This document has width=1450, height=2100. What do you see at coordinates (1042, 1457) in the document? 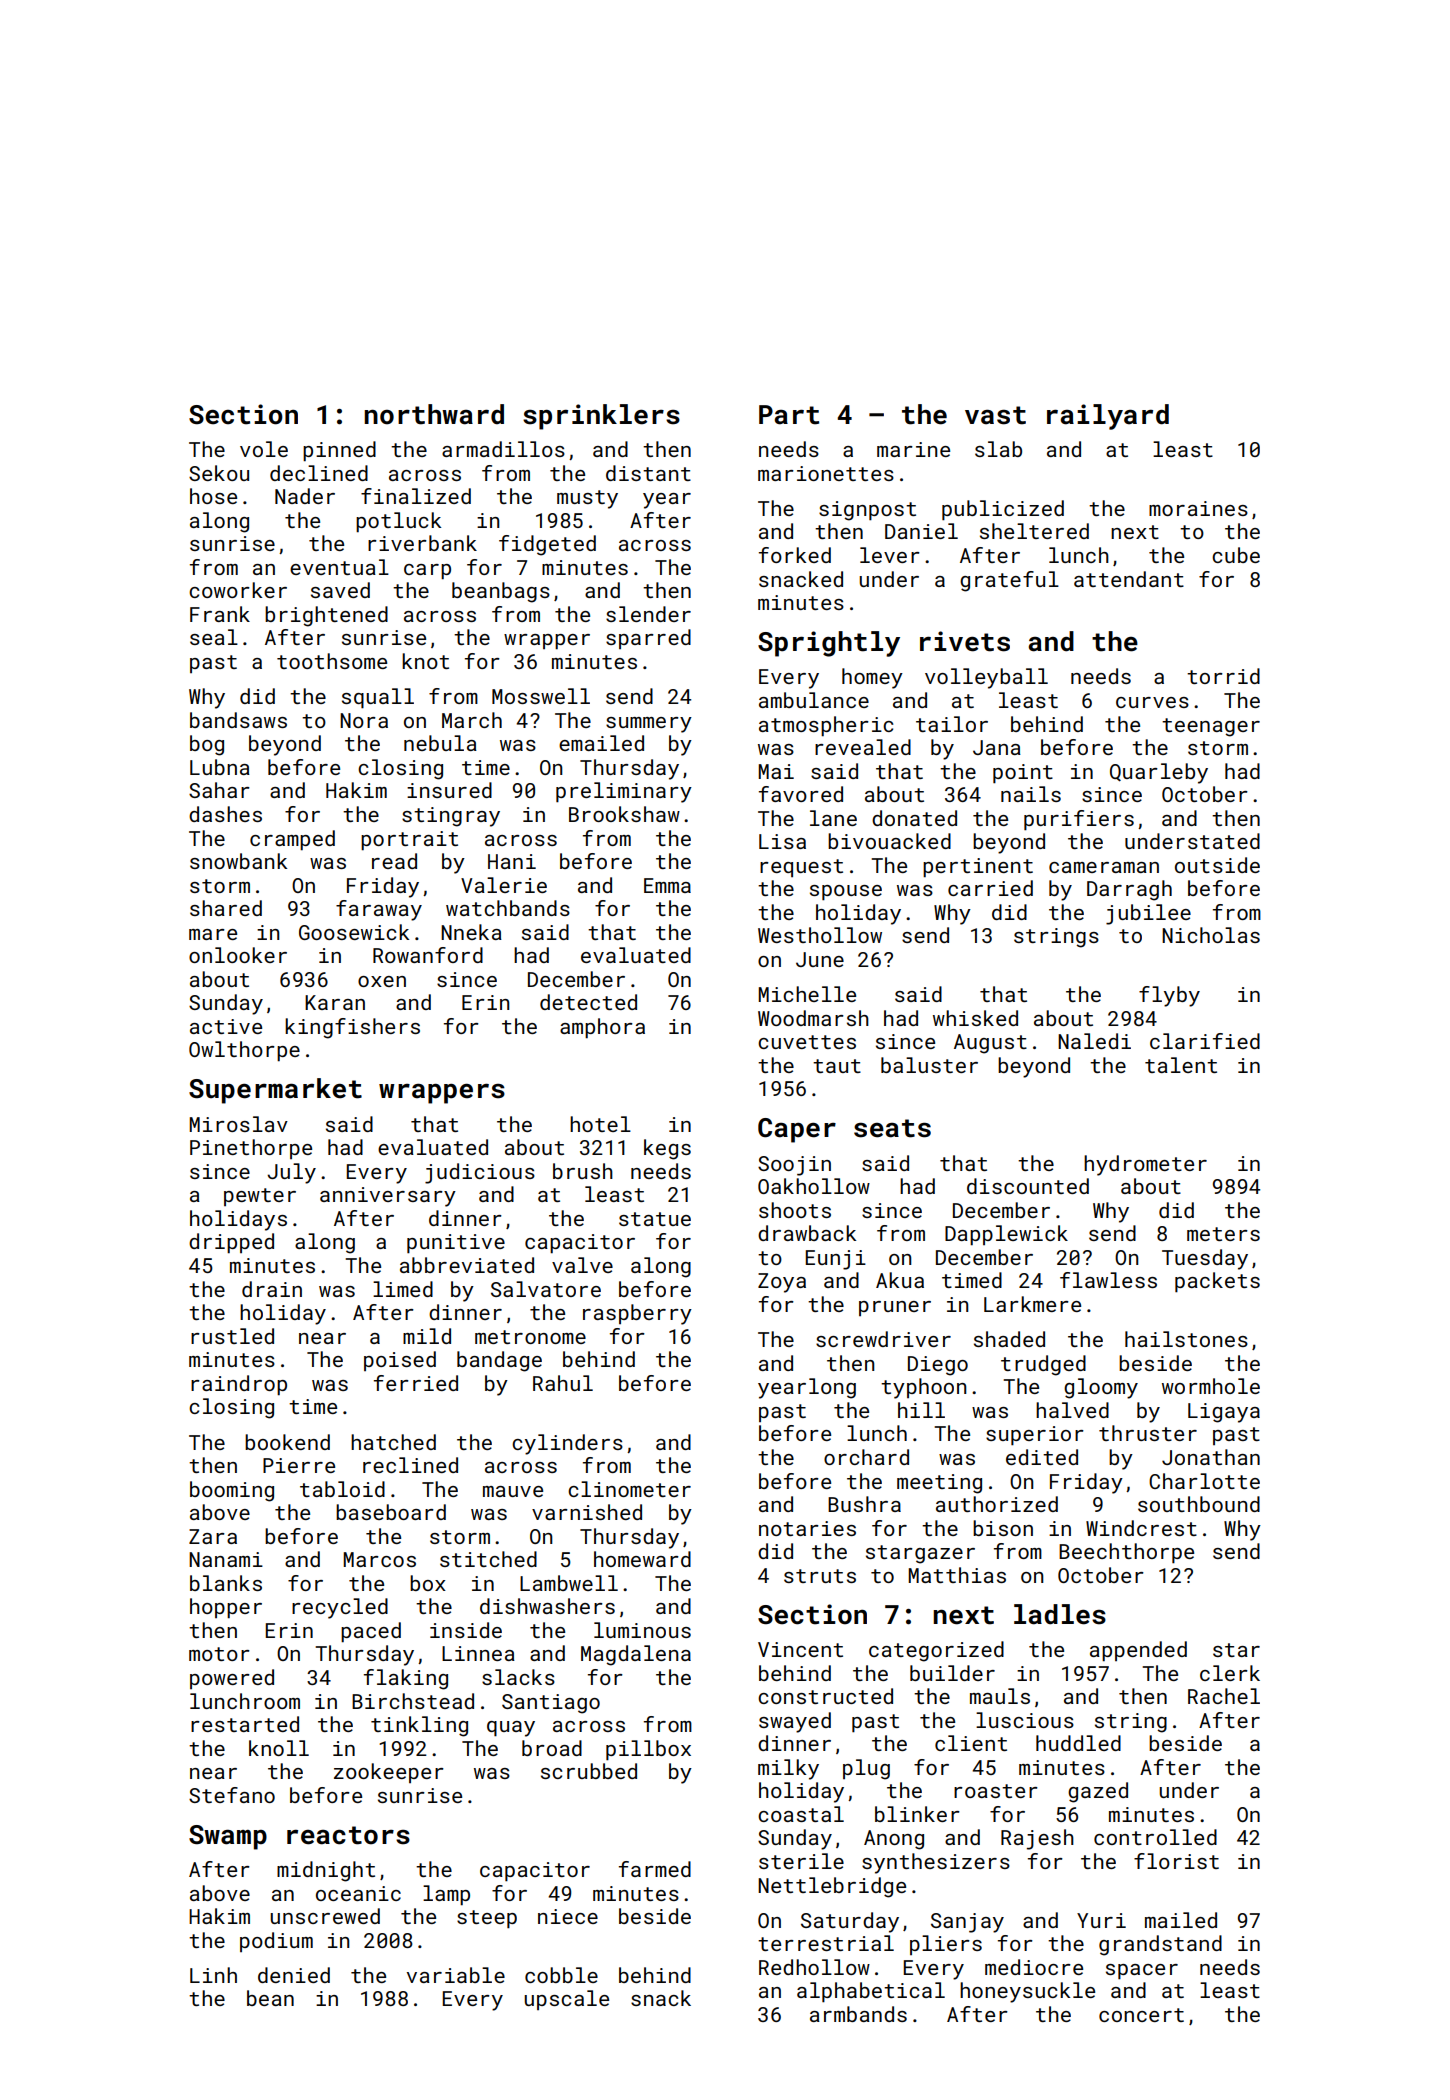
I see `edited` at bounding box center [1042, 1457].
